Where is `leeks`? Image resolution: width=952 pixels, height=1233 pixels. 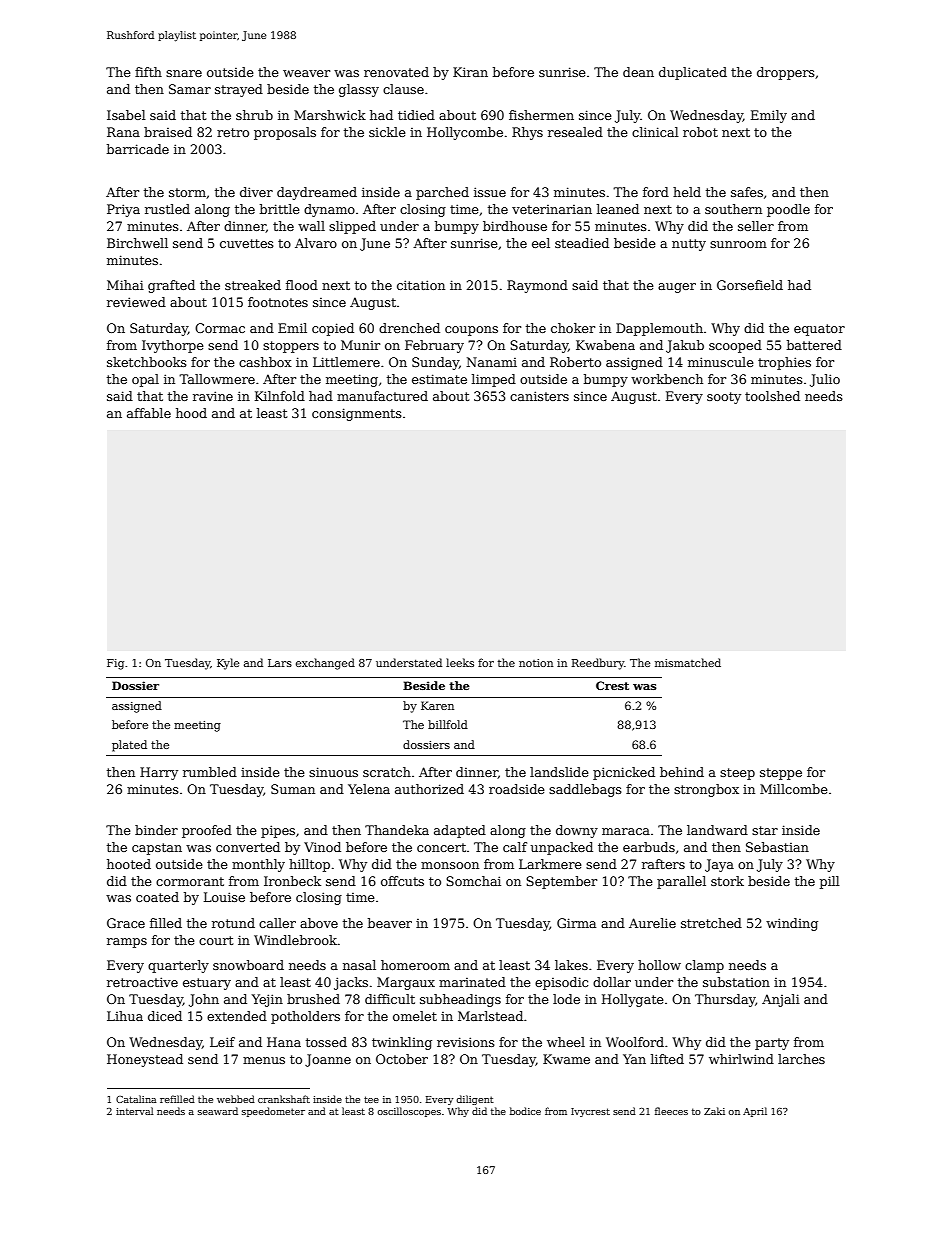 leeks is located at coordinates (460, 662).
